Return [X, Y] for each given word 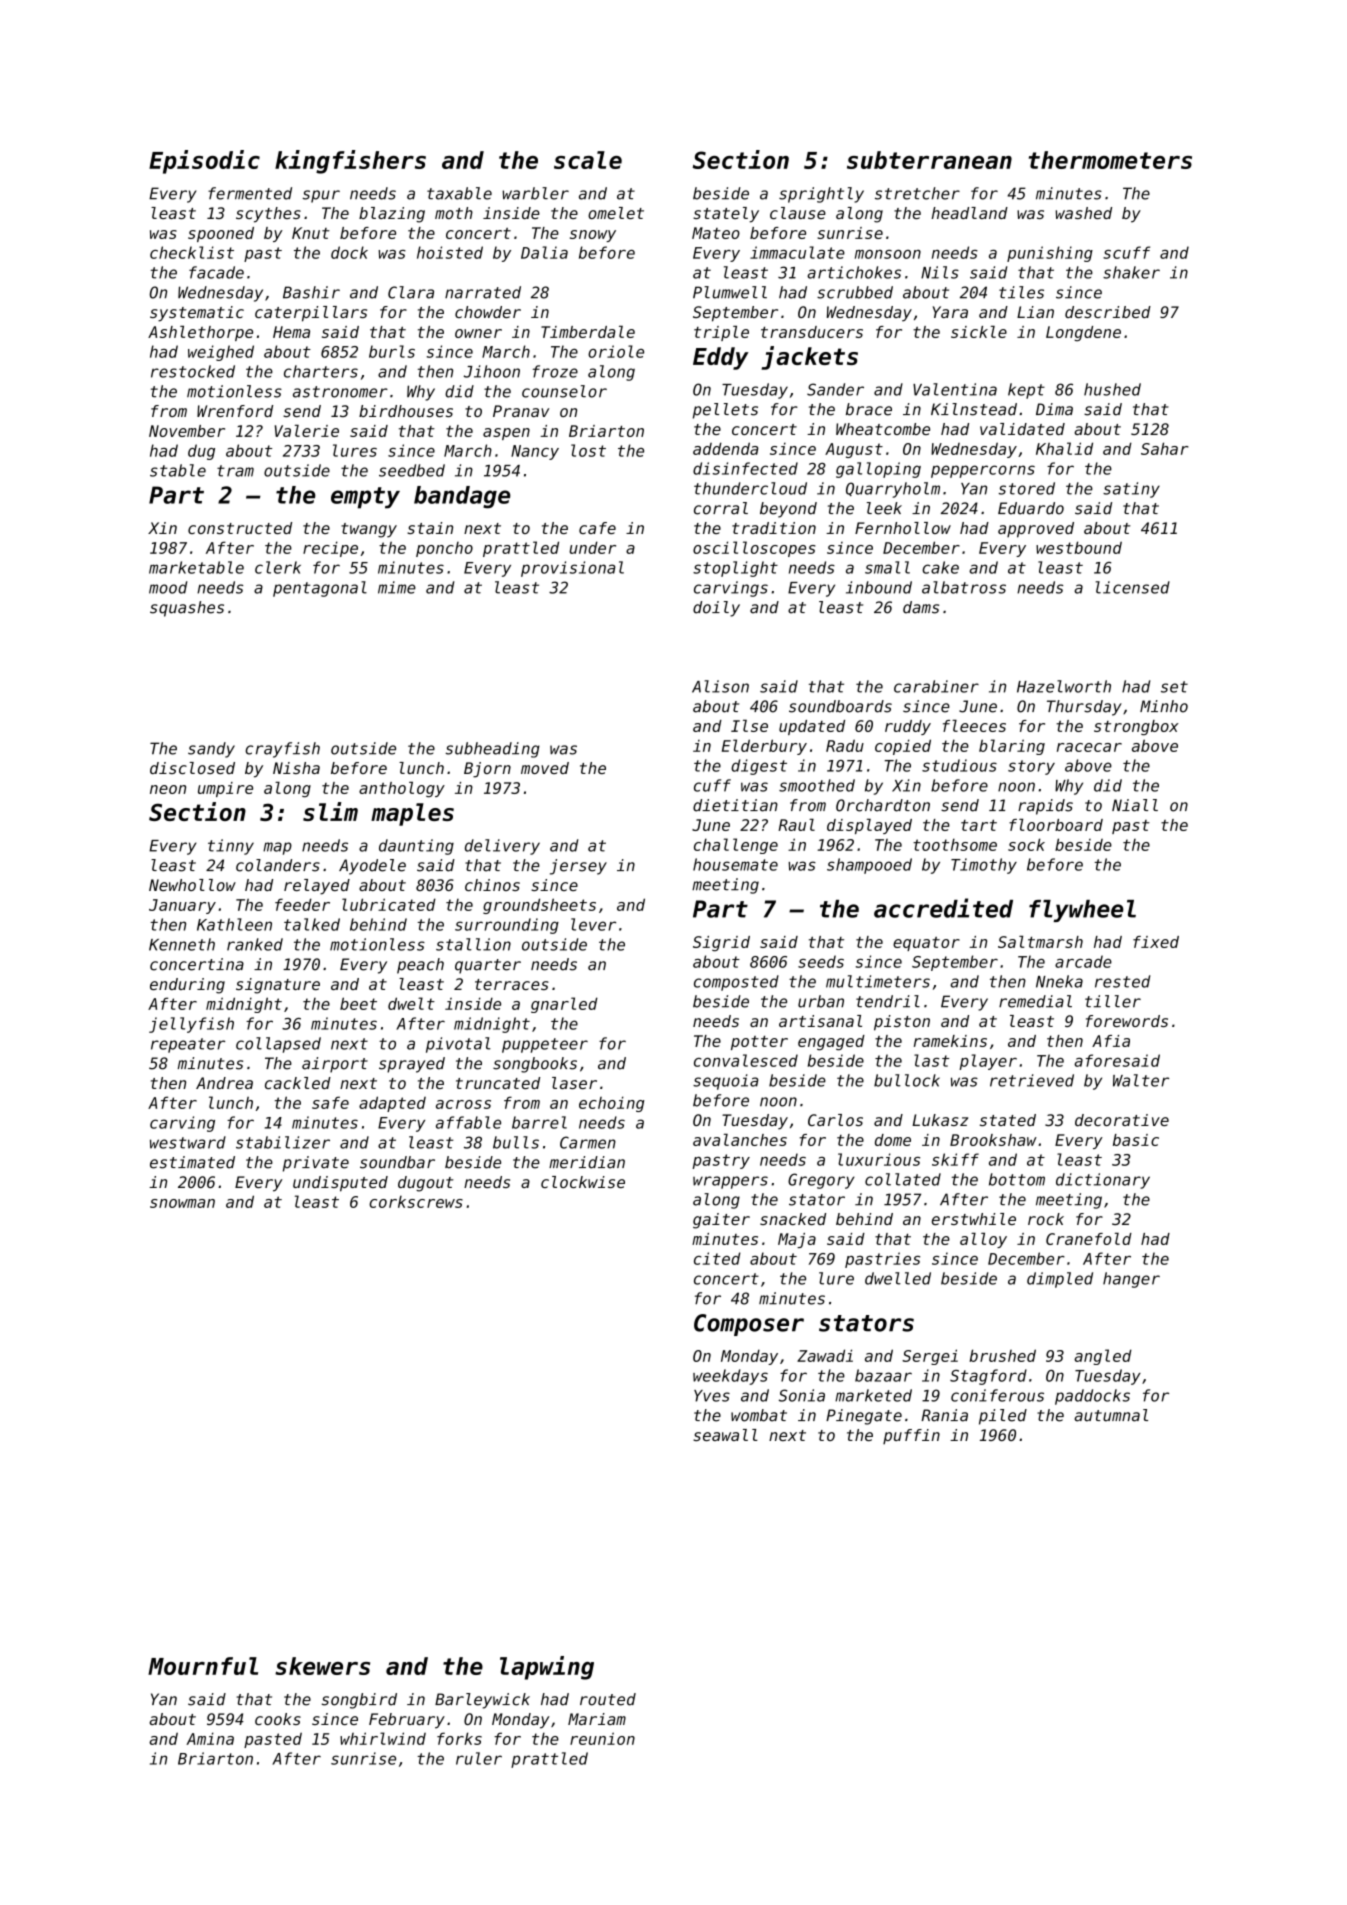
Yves [712, 1396]
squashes [187, 609]
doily [716, 609]
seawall [725, 1435]
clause [798, 213]
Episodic [204, 162]
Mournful [203, 1666]
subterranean [929, 160]
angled [1103, 1357]
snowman [182, 1203]
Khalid [1064, 448]
